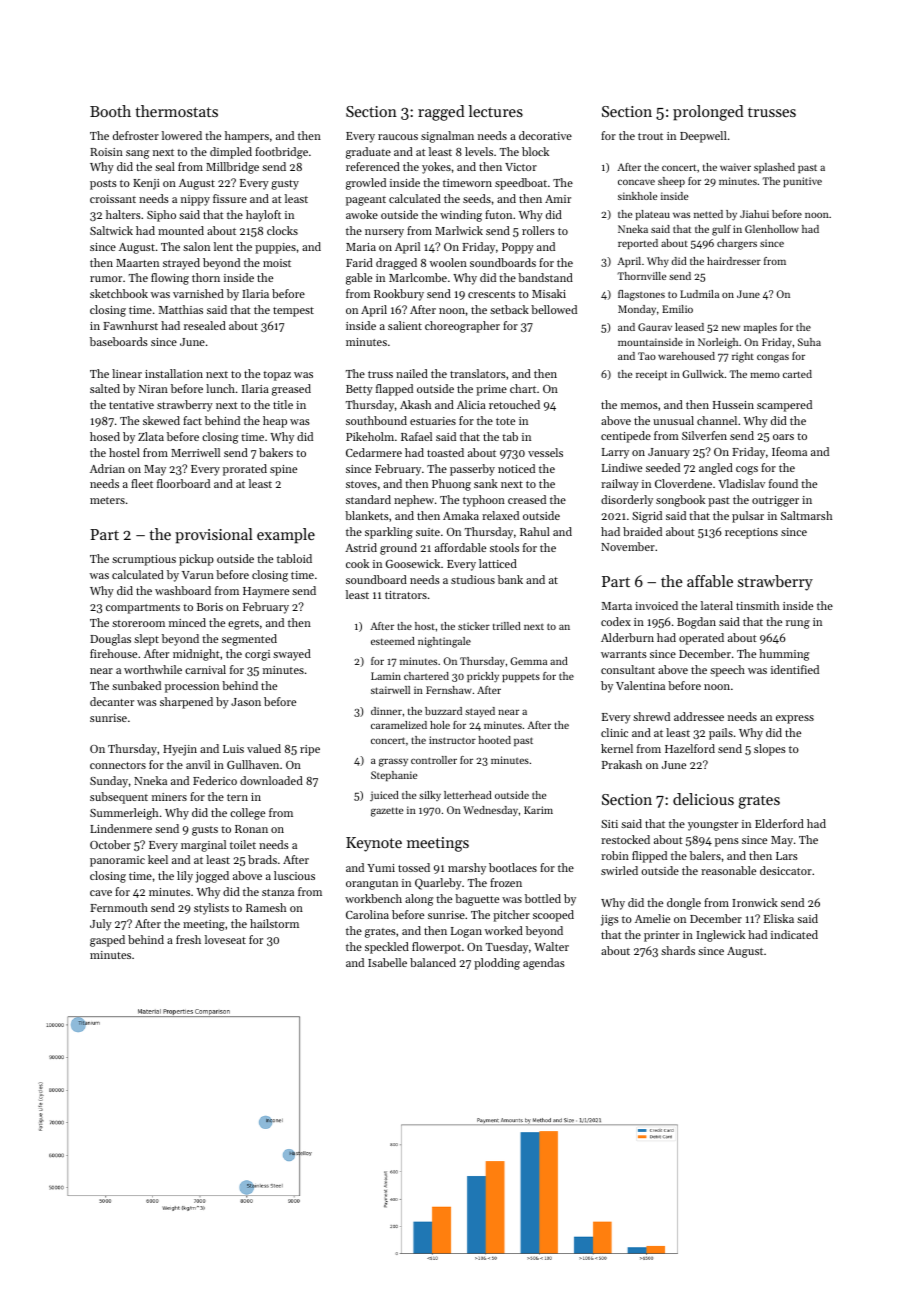 This document has width=924, height=1308. Describe the element at coordinates (802, 182) in the document. I see `punitive` at that location.
